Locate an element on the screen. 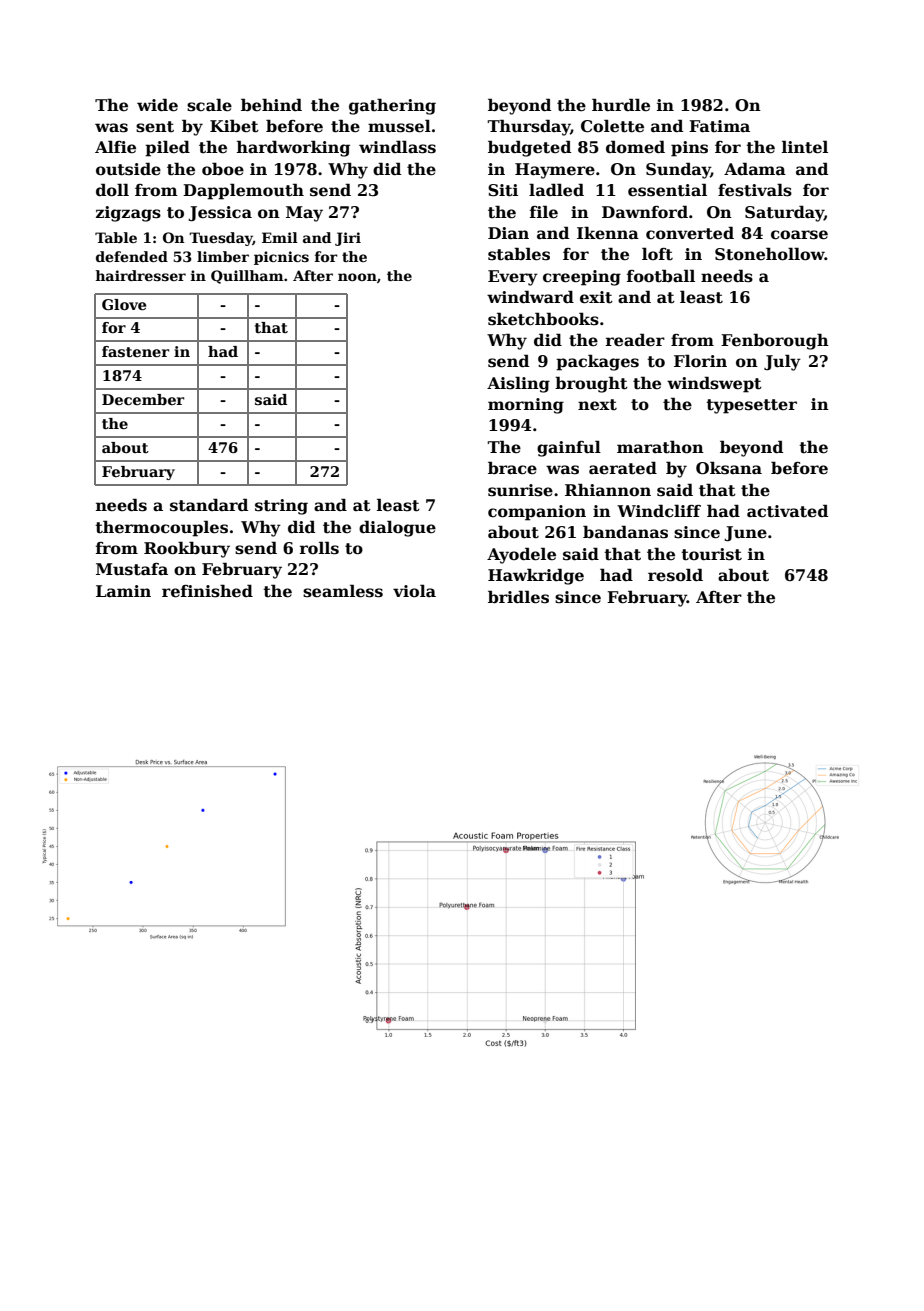  Aisling is located at coordinates (518, 384).
